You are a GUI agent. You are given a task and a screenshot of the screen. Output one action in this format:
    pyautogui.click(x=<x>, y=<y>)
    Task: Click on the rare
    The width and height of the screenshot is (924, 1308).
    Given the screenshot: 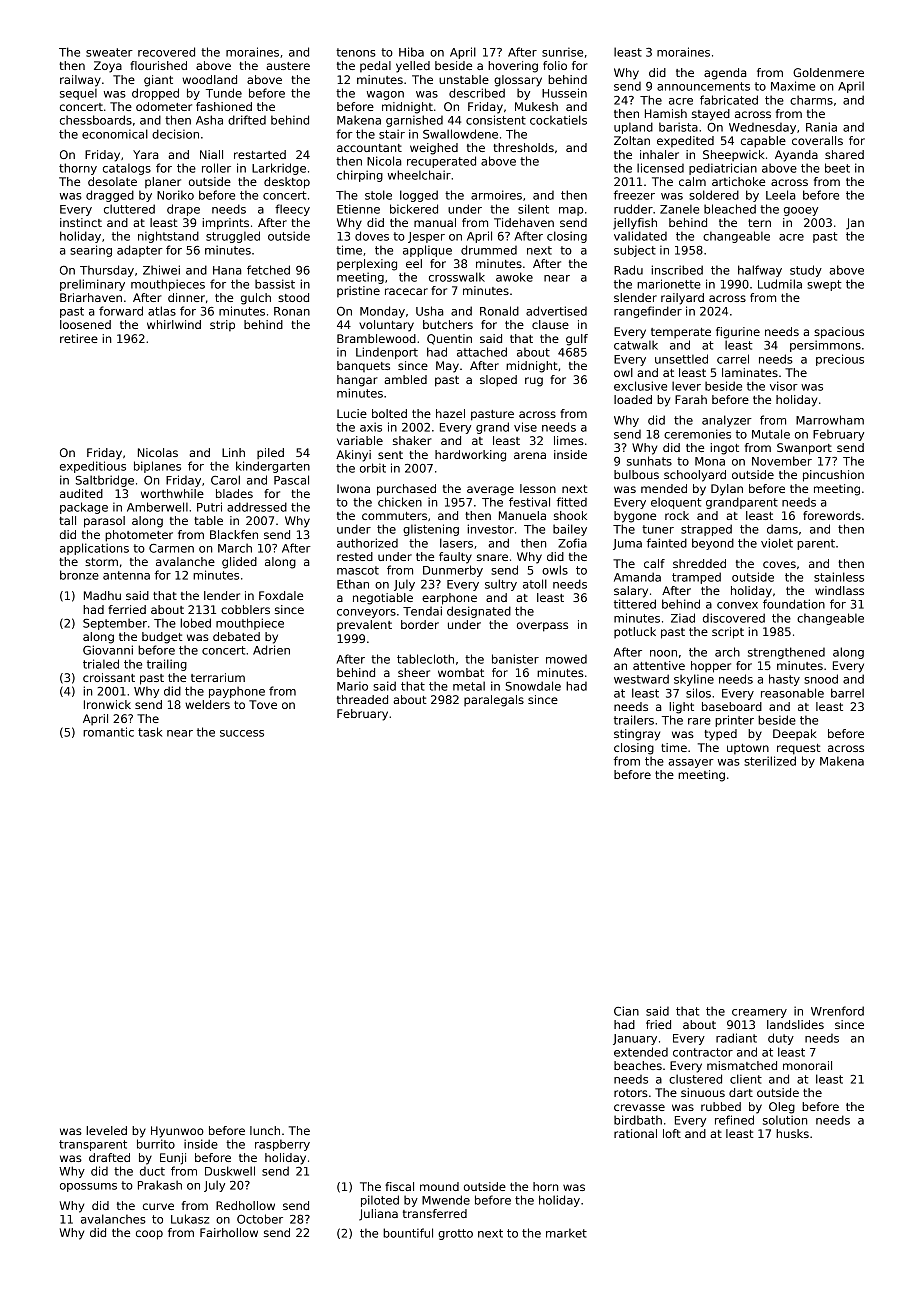 What is the action you would take?
    pyautogui.click(x=699, y=721)
